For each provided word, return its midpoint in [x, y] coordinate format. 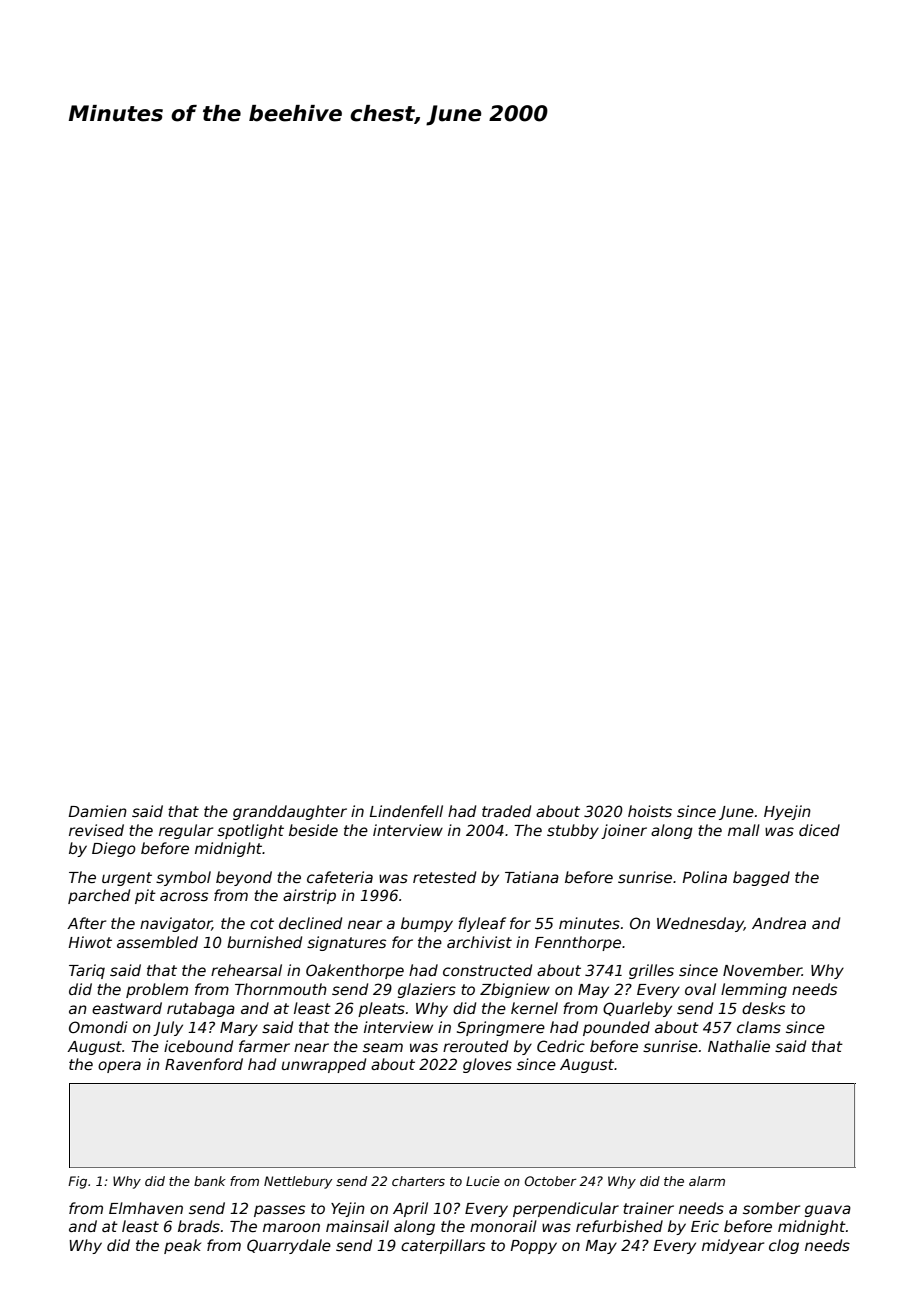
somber [771, 1208]
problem [157, 990]
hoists [650, 811]
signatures [346, 943]
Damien [97, 811]
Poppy [533, 1247]
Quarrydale [289, 1246]
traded [506, 811]
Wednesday [700, 924]
